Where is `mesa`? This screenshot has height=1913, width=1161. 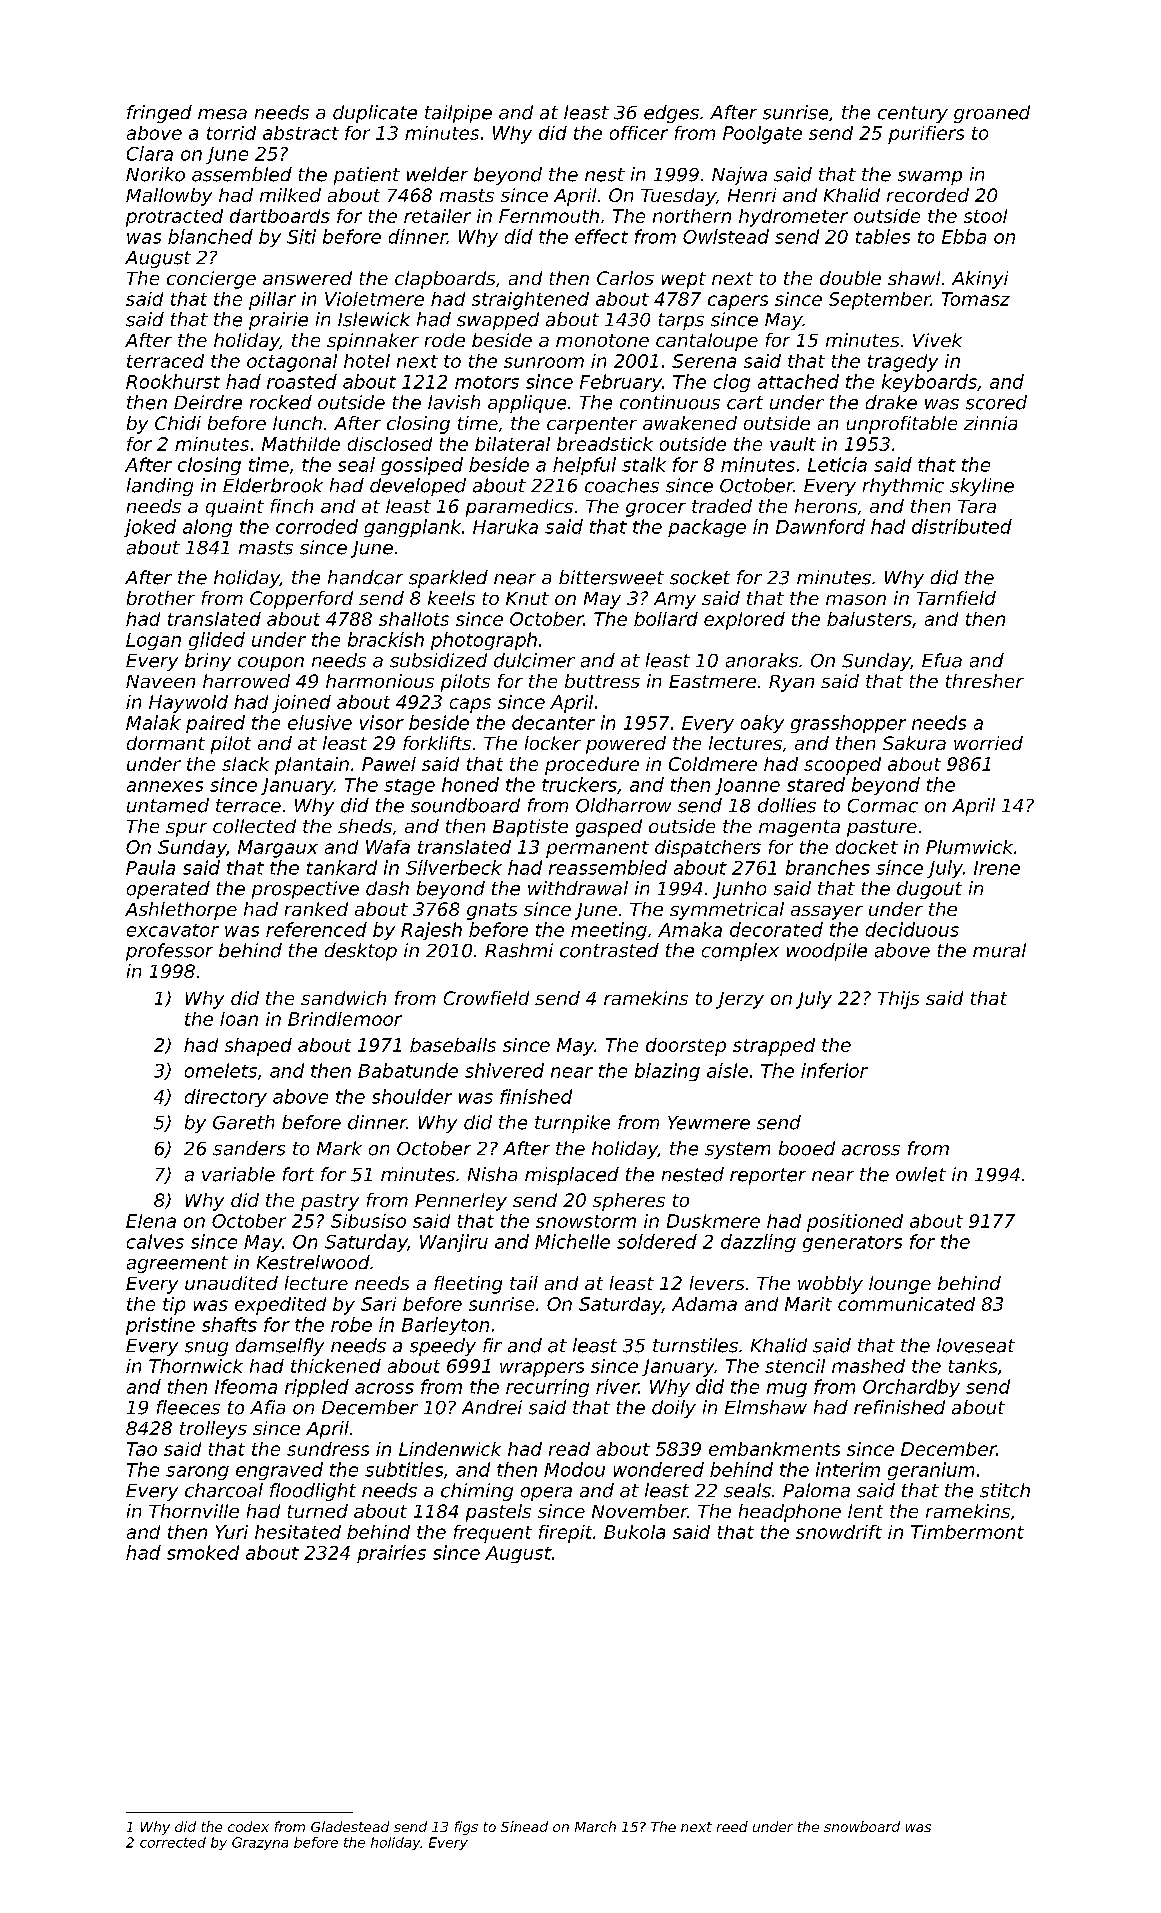
mesa is located at coordinates (222, 114).
